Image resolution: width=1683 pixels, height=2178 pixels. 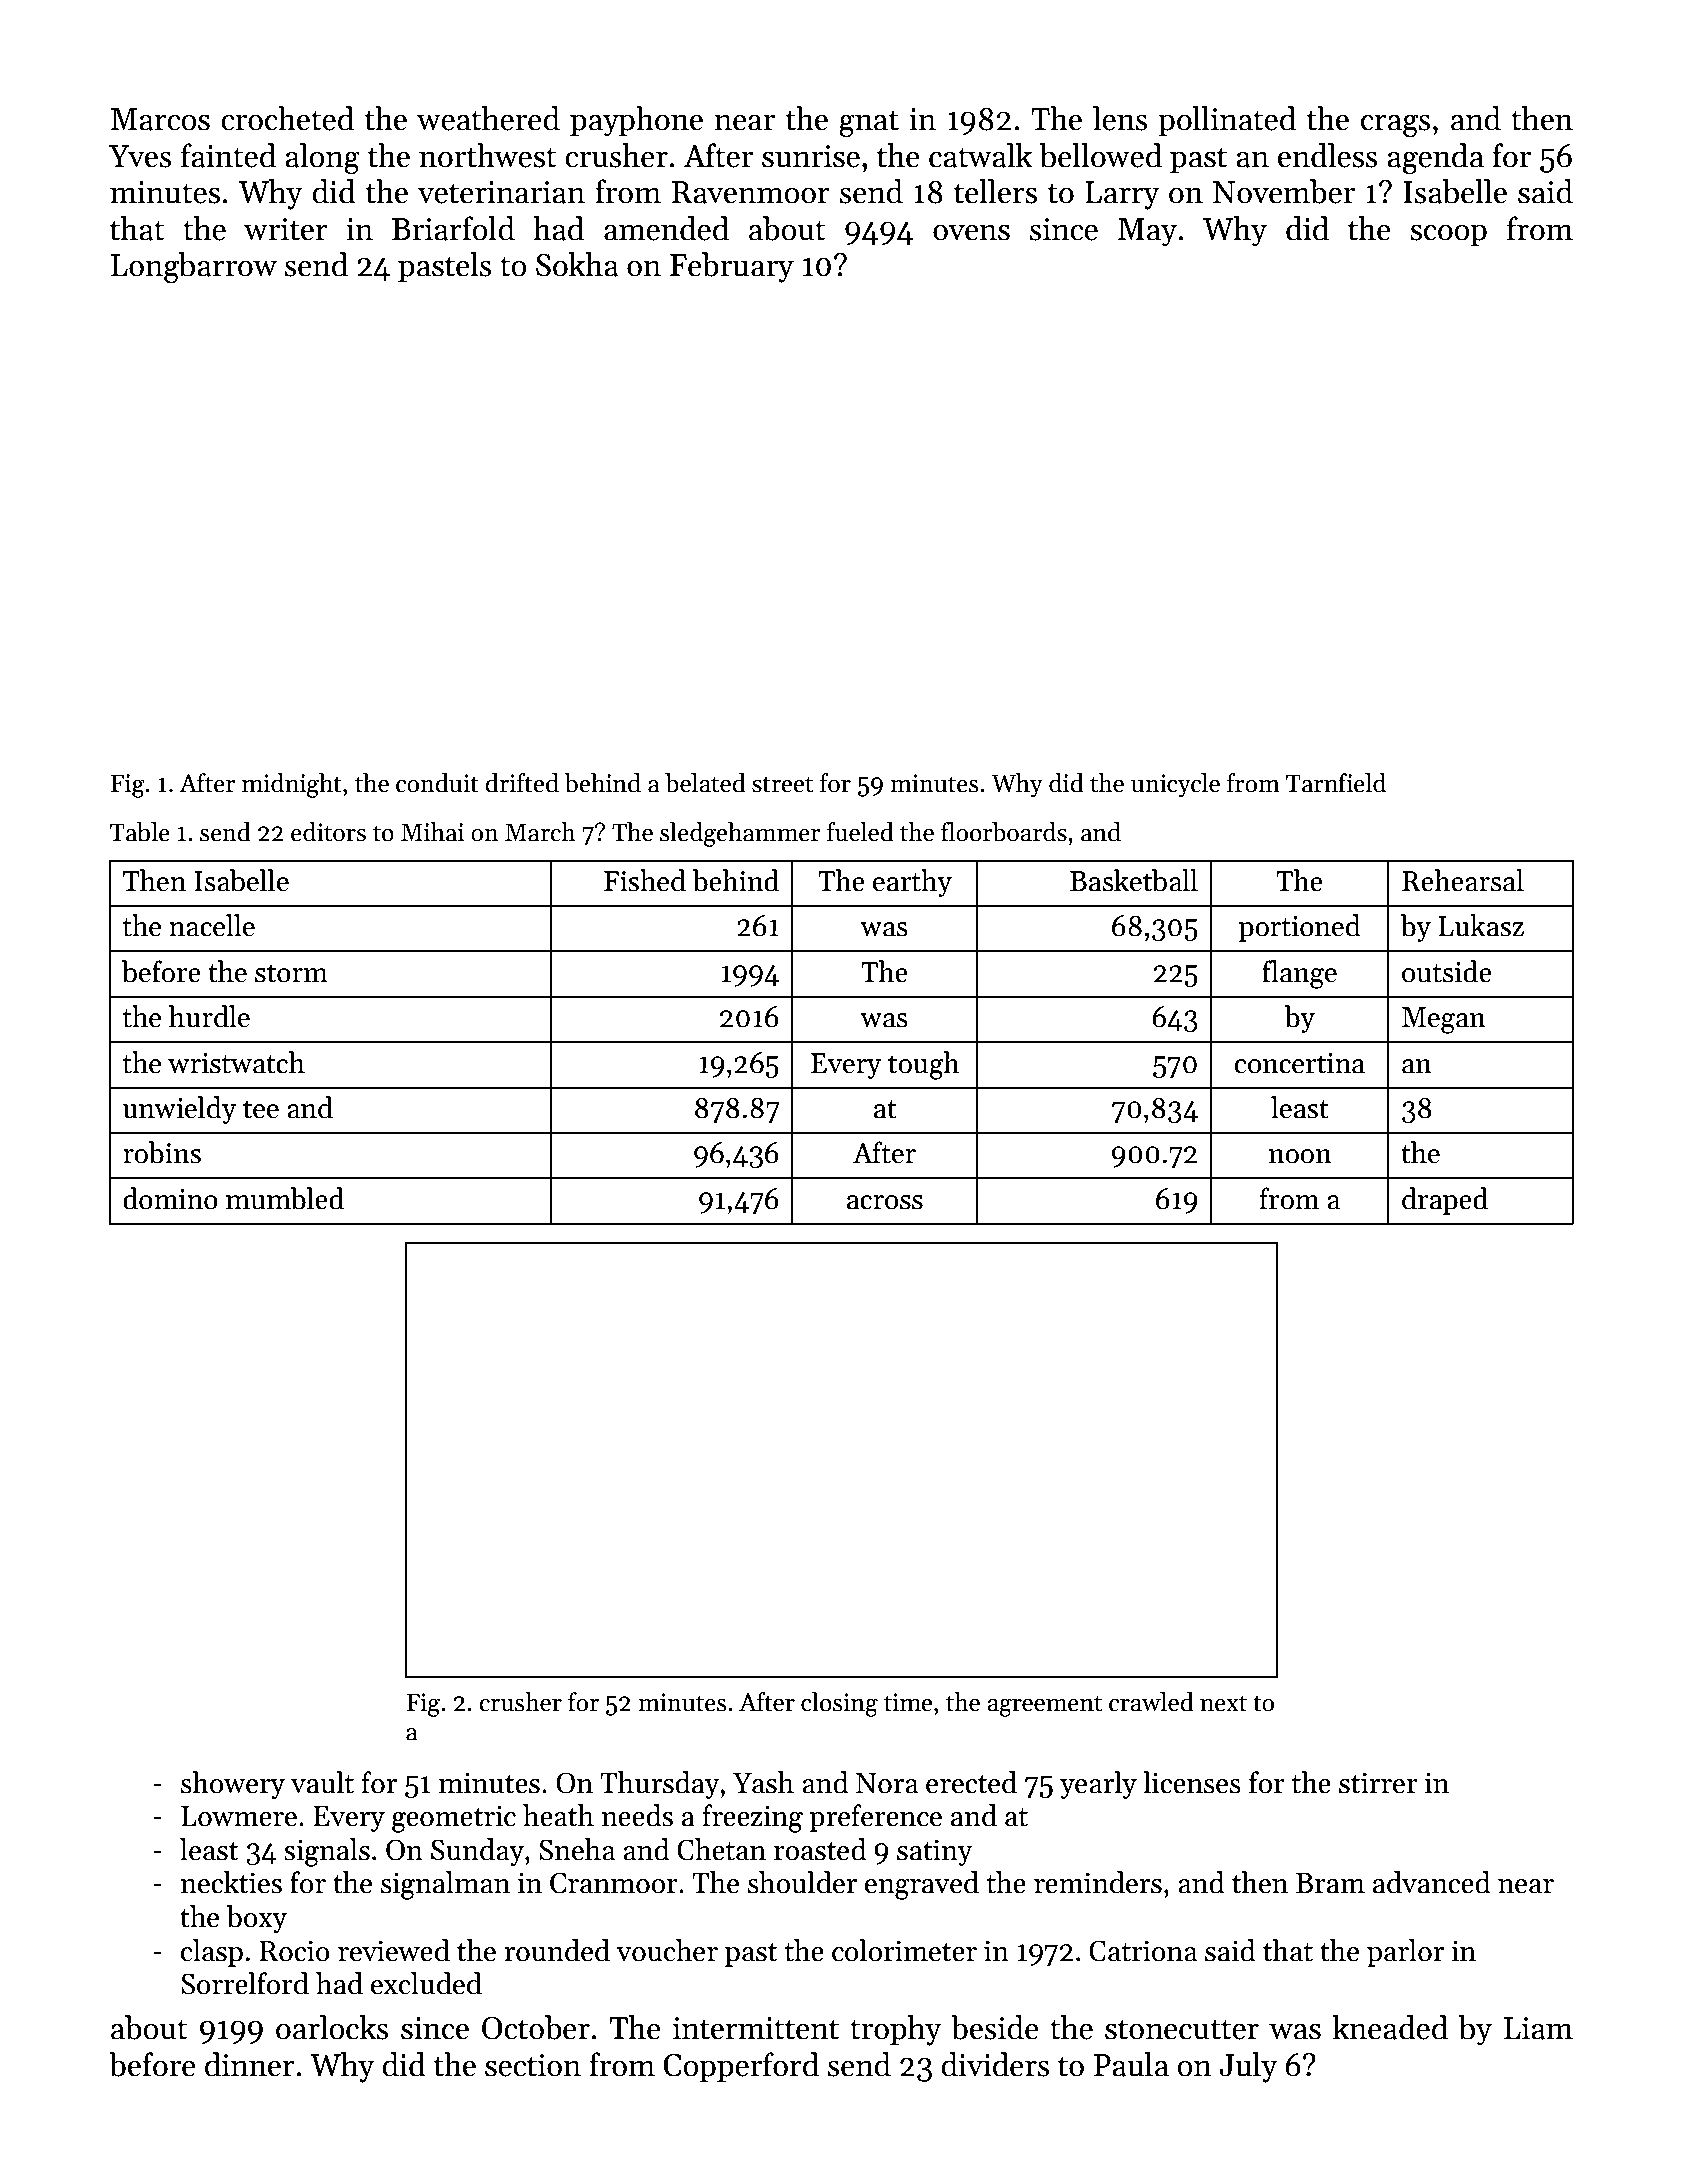 I want to click on domino, so click(x=170, y=1198).
